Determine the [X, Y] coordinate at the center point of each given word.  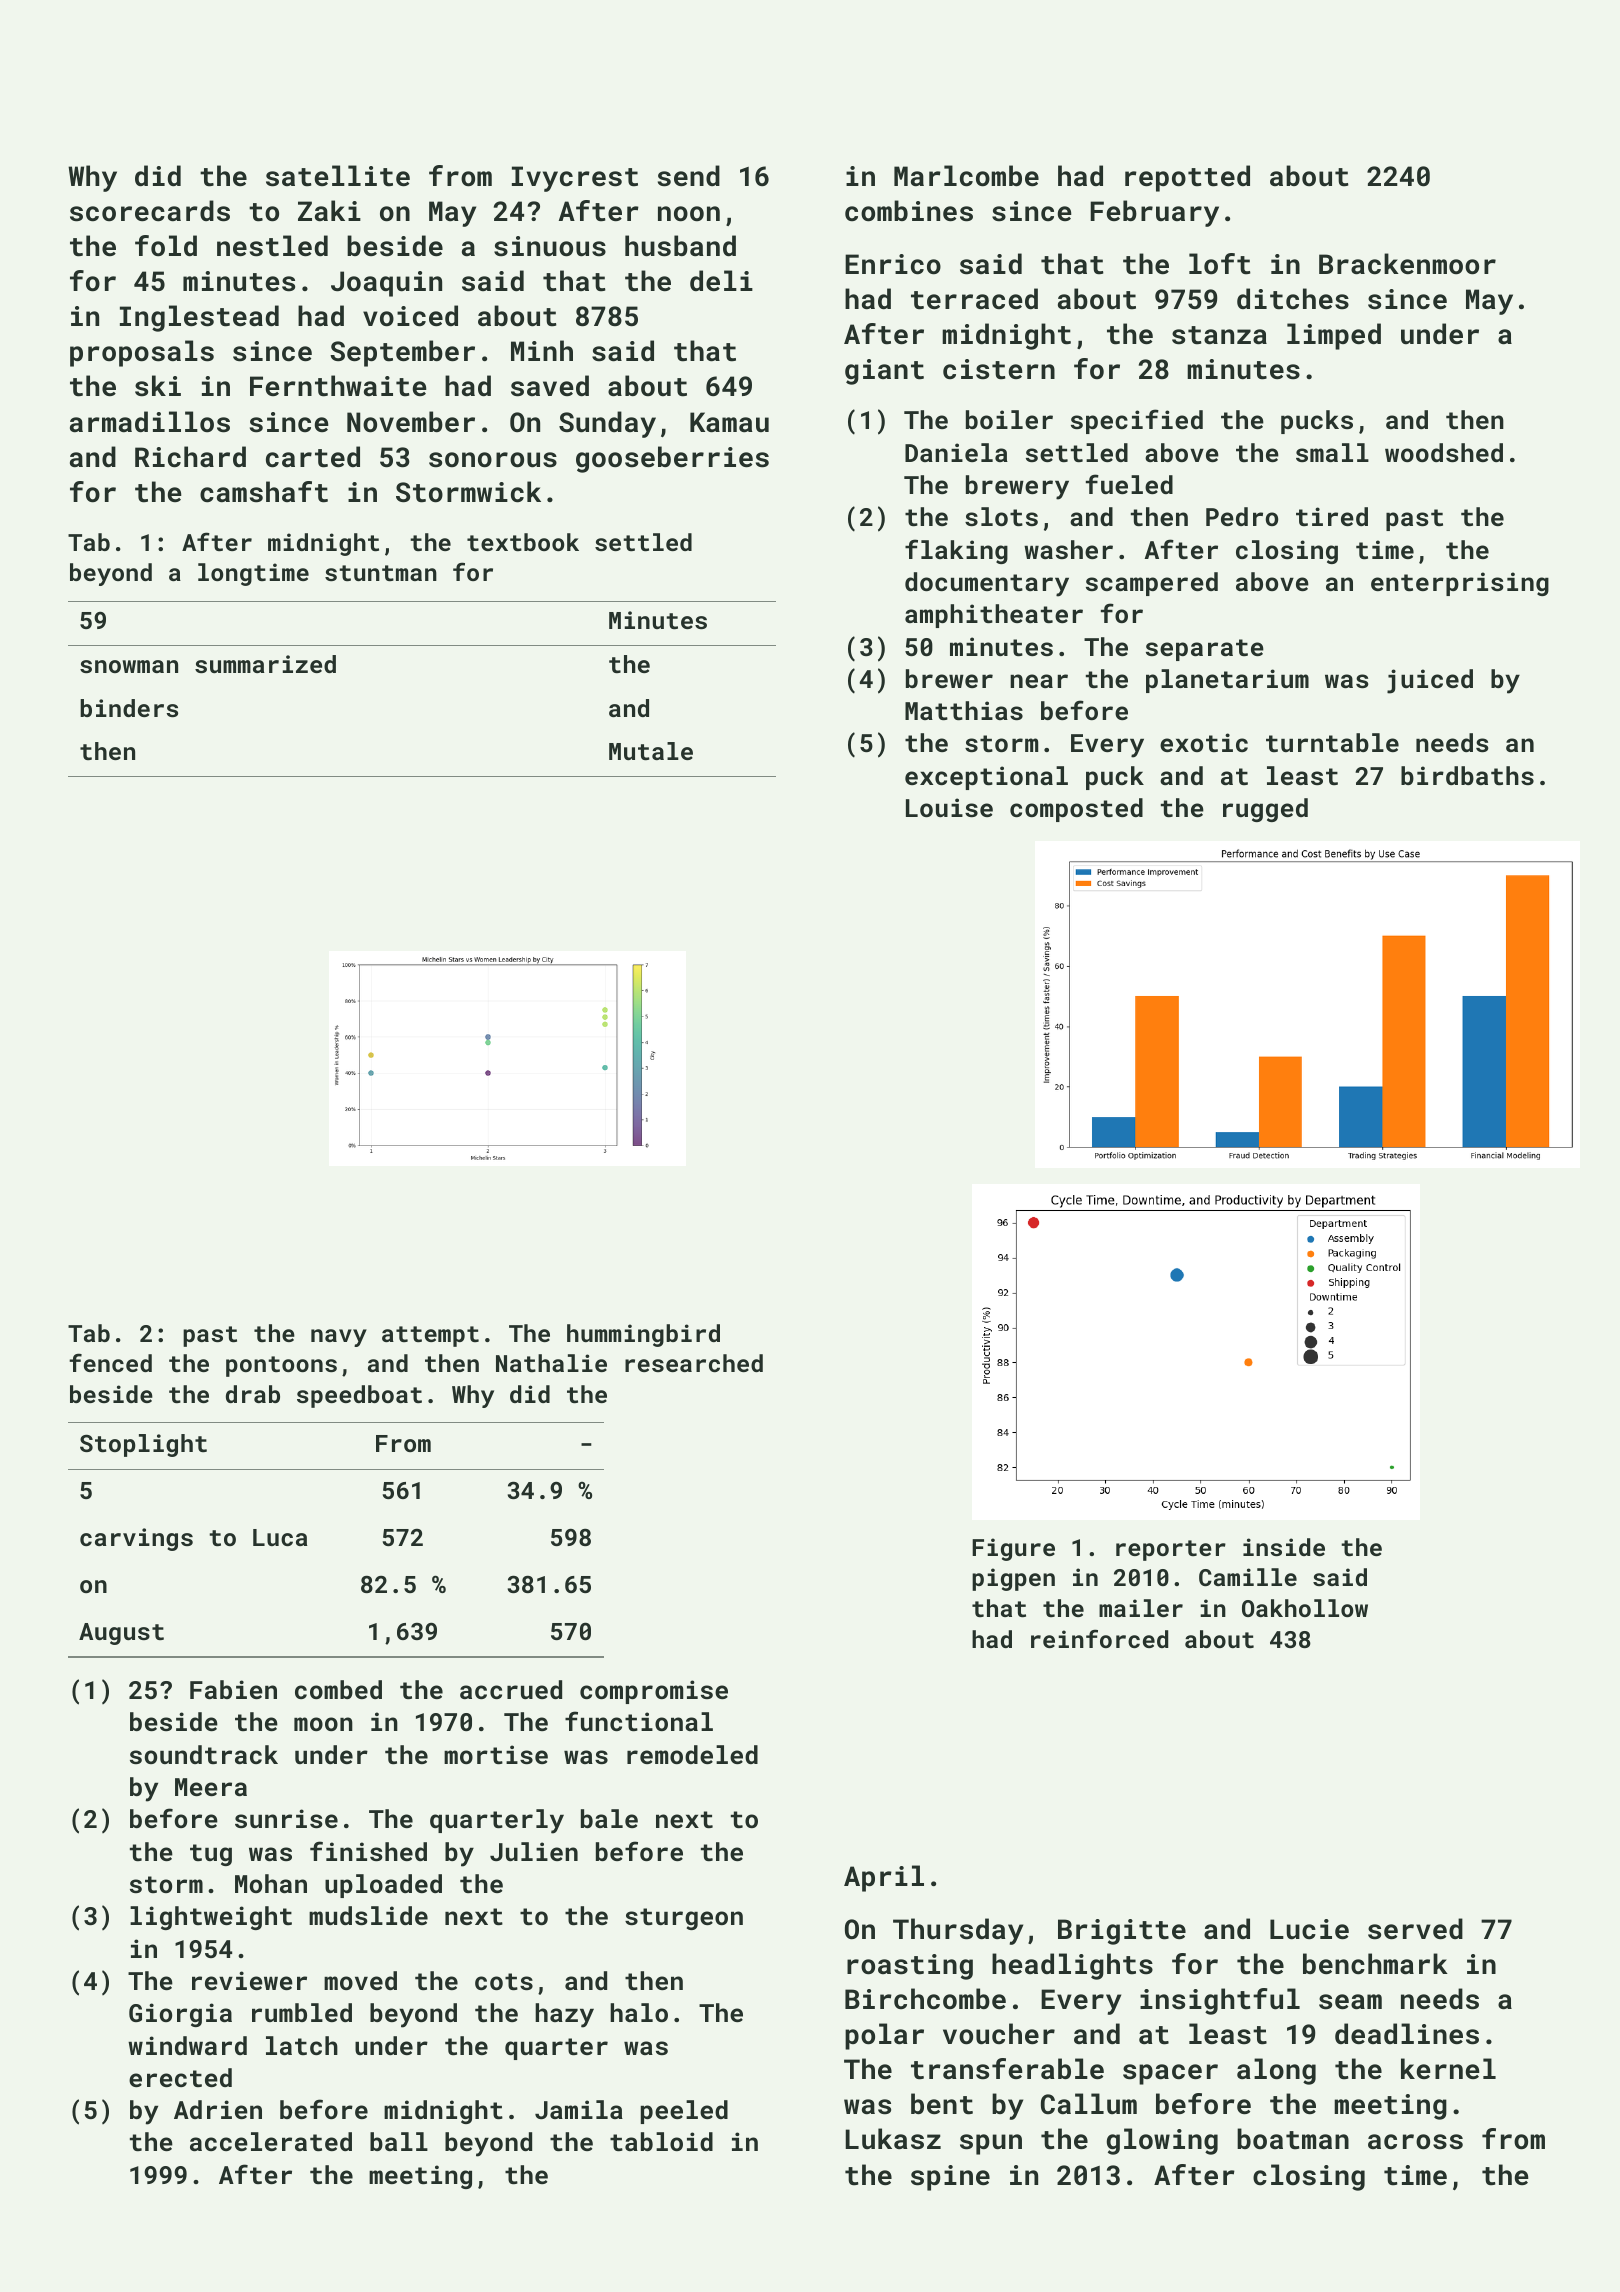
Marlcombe [966, 176]
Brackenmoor [1407, 264]
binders [129, 708]
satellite [338, 176]
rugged [1265, 810]
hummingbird [643, 1335]
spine [950, 2178]
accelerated [271, 2141]
